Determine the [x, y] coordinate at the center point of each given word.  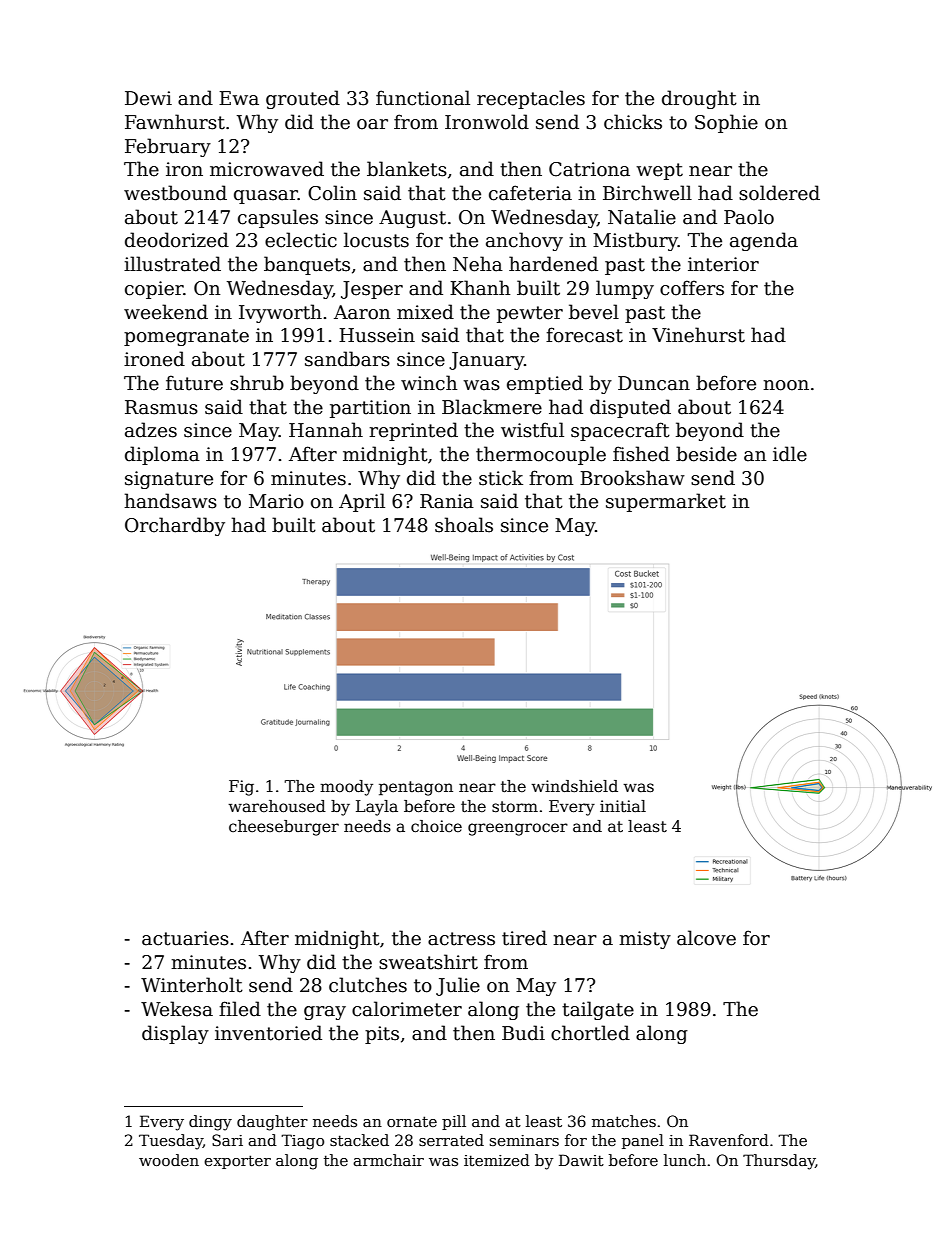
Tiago [302, 1142]
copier [154, 290]
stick [501, 478]
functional [423, 98]
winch [429, 383]
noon [786, 385]
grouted [303, 99]
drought [699, 99]
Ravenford [729, 1140]
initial [623, 806]
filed [240, 1009]
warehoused [277, 806]
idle [790, 454]
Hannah [326, 430]
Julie [458, 986]
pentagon [416, 788]
